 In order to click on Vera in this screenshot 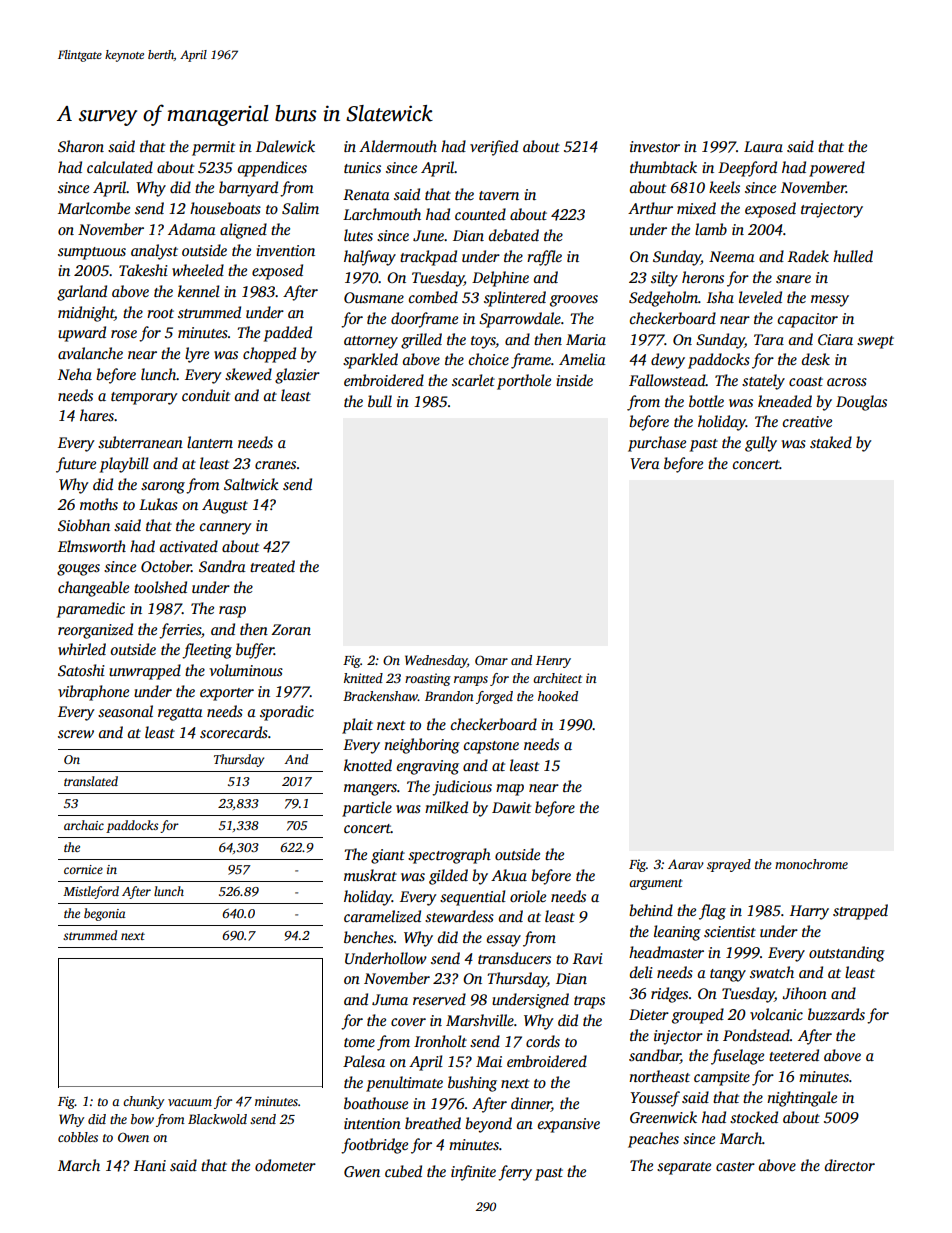, I will do `click(645, 463)`.
